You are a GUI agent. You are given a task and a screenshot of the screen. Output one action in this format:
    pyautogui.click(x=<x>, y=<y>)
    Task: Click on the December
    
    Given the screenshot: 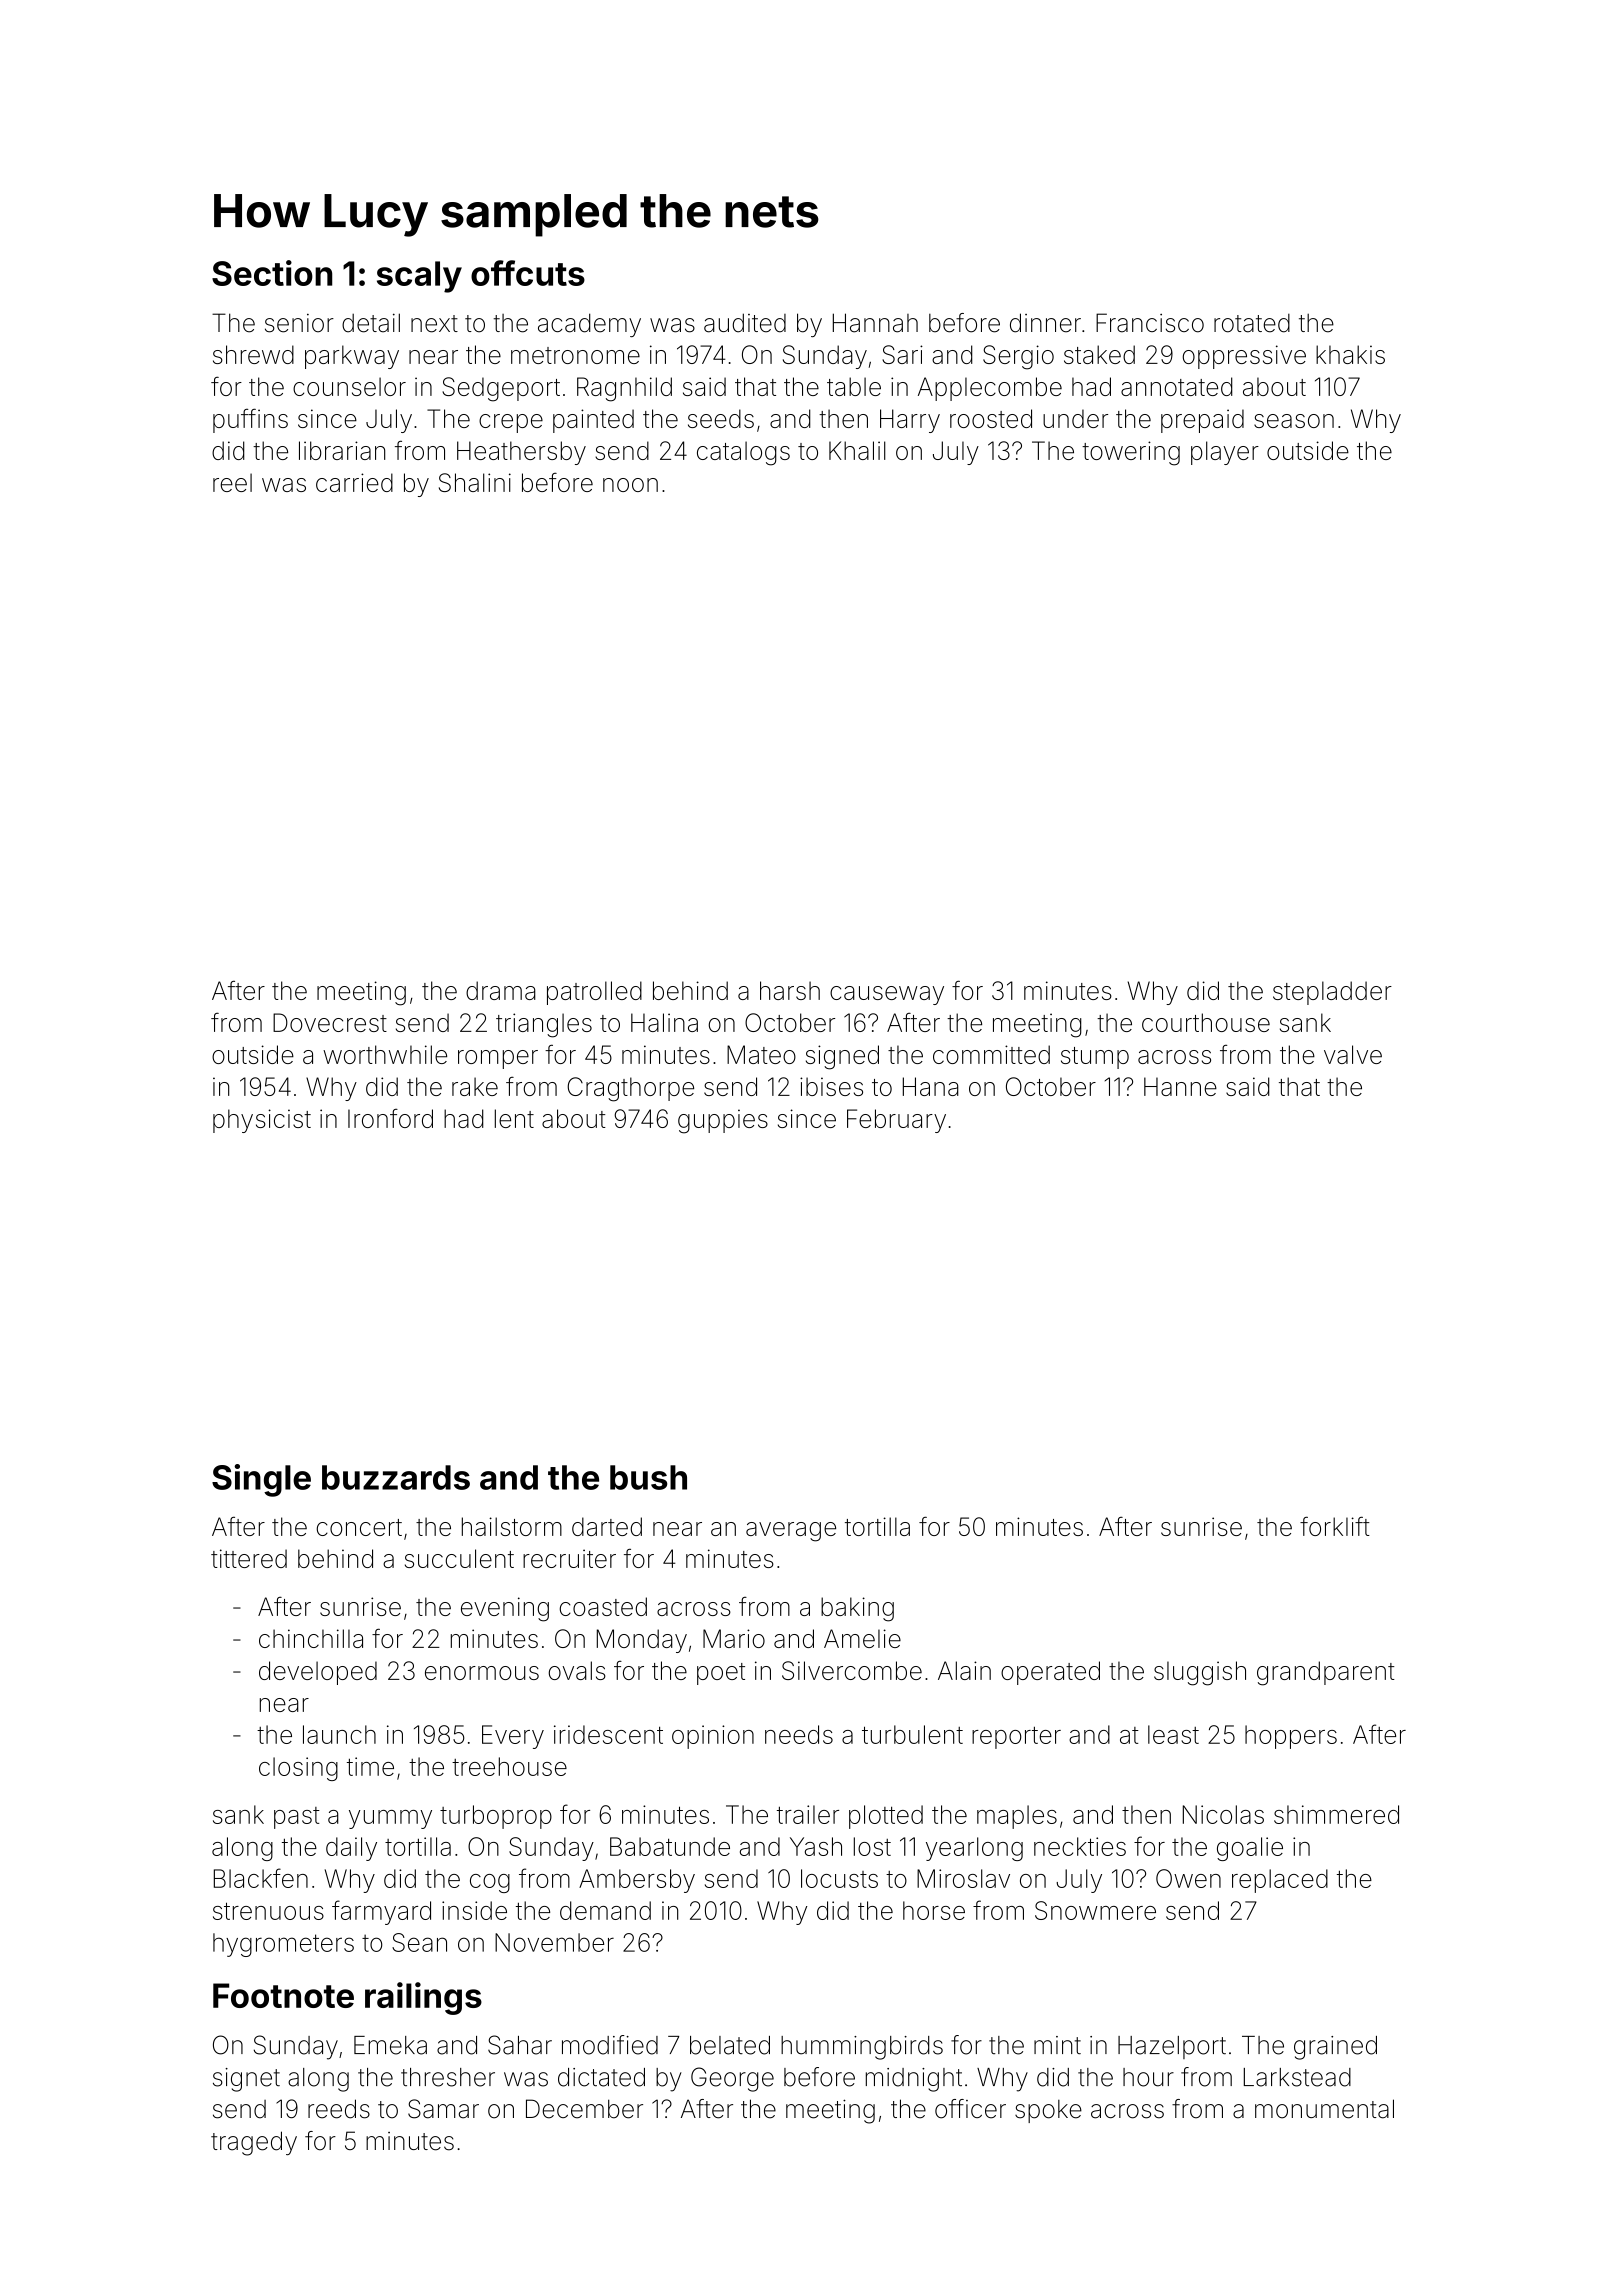 What is the action you would take?
    pyautogui.click(x=584, y=2109)
